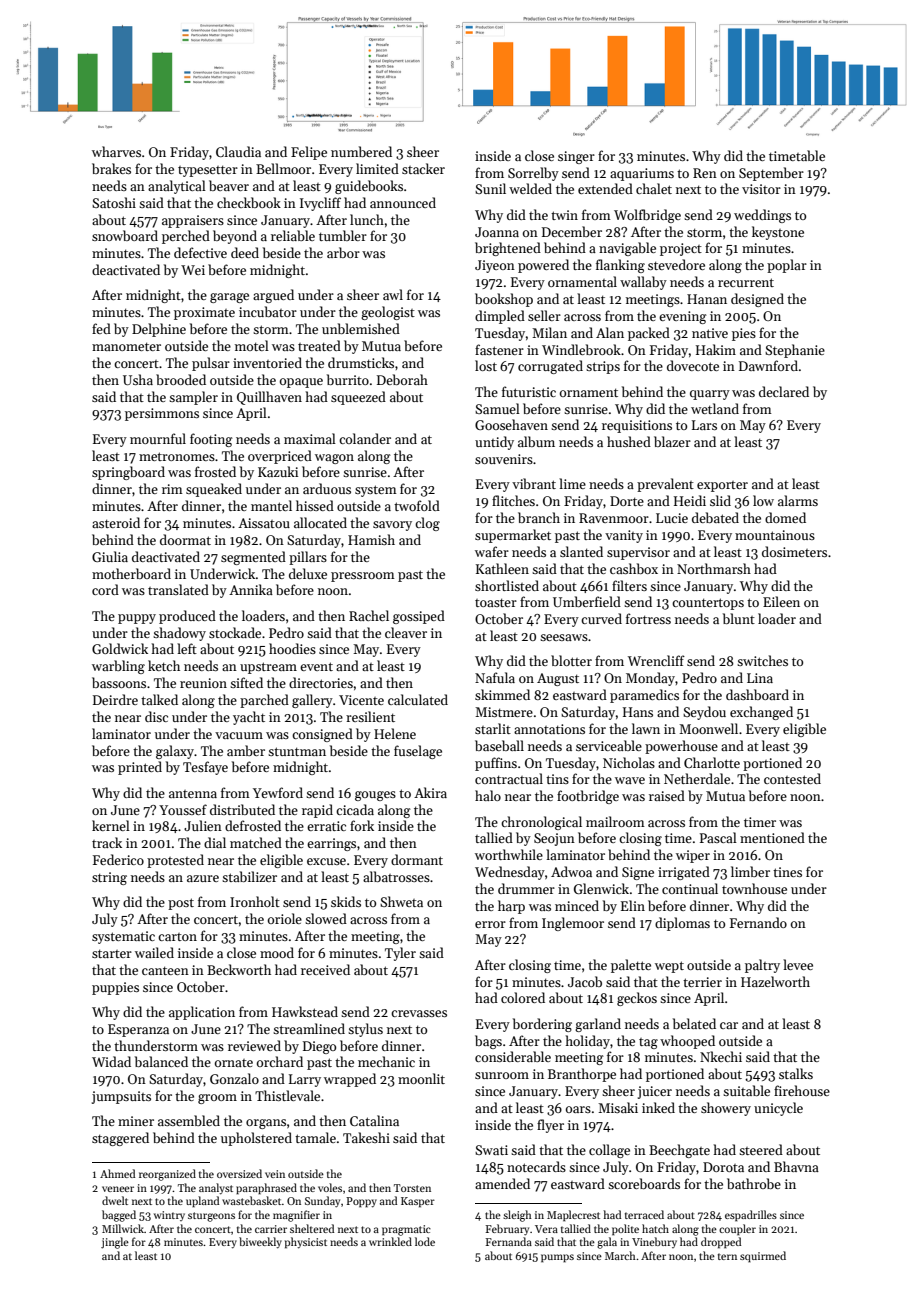 This screenshot has height=1308, width=924. Describe the element at coordinates (402, 379) in the screenshot. I see `Deborah` at that location.
